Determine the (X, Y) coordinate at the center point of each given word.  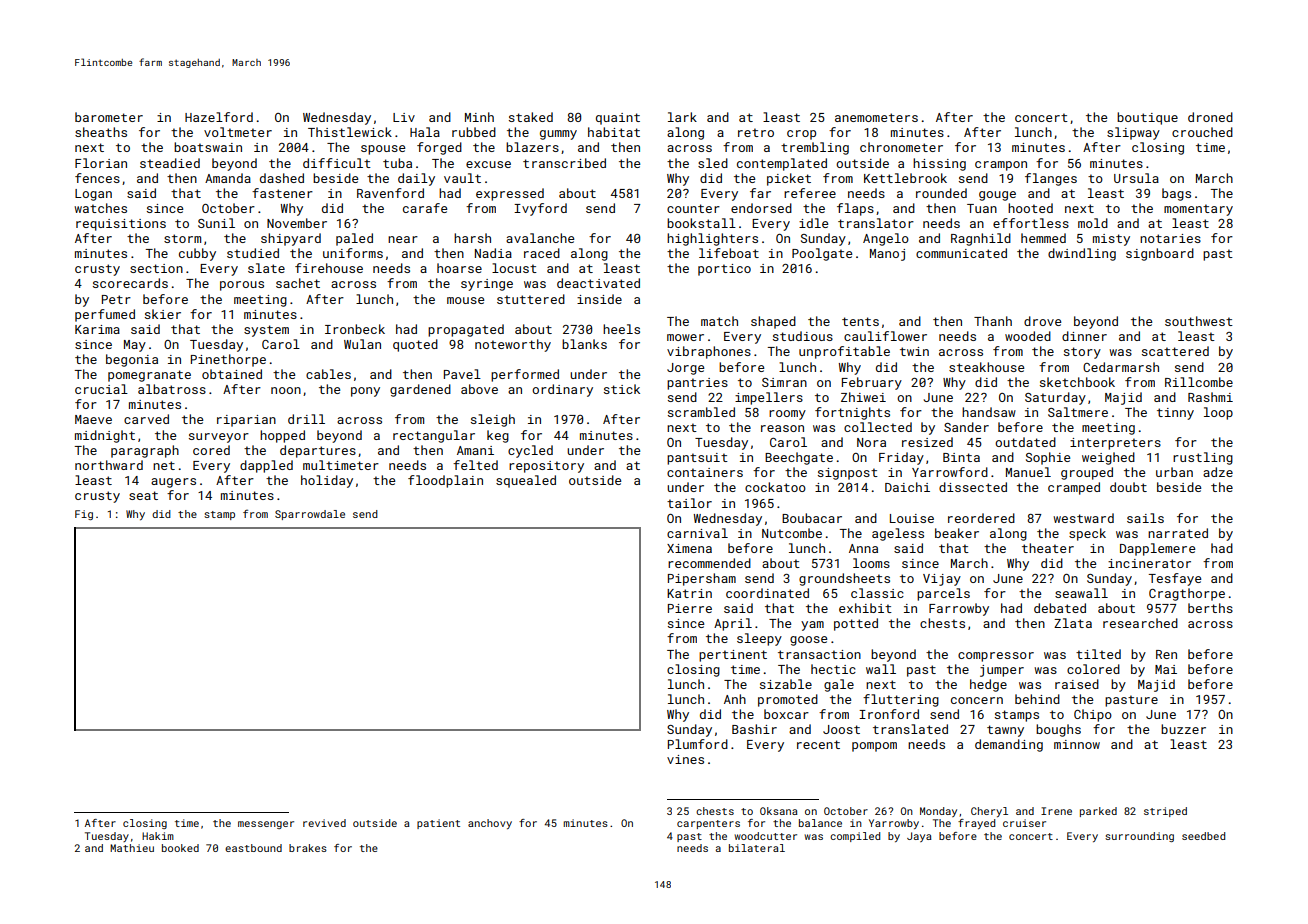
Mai (1166, 669)
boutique (1147, 118)
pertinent (733, 656)
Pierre (690, 608)
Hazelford (219, 117)
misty (1111, 240)
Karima (97, 329)
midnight (105, 436)
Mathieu (132, 848)
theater (1048, 548)
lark (682, 117)
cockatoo (775, 487)
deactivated (598, 283)
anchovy (490, 824)
